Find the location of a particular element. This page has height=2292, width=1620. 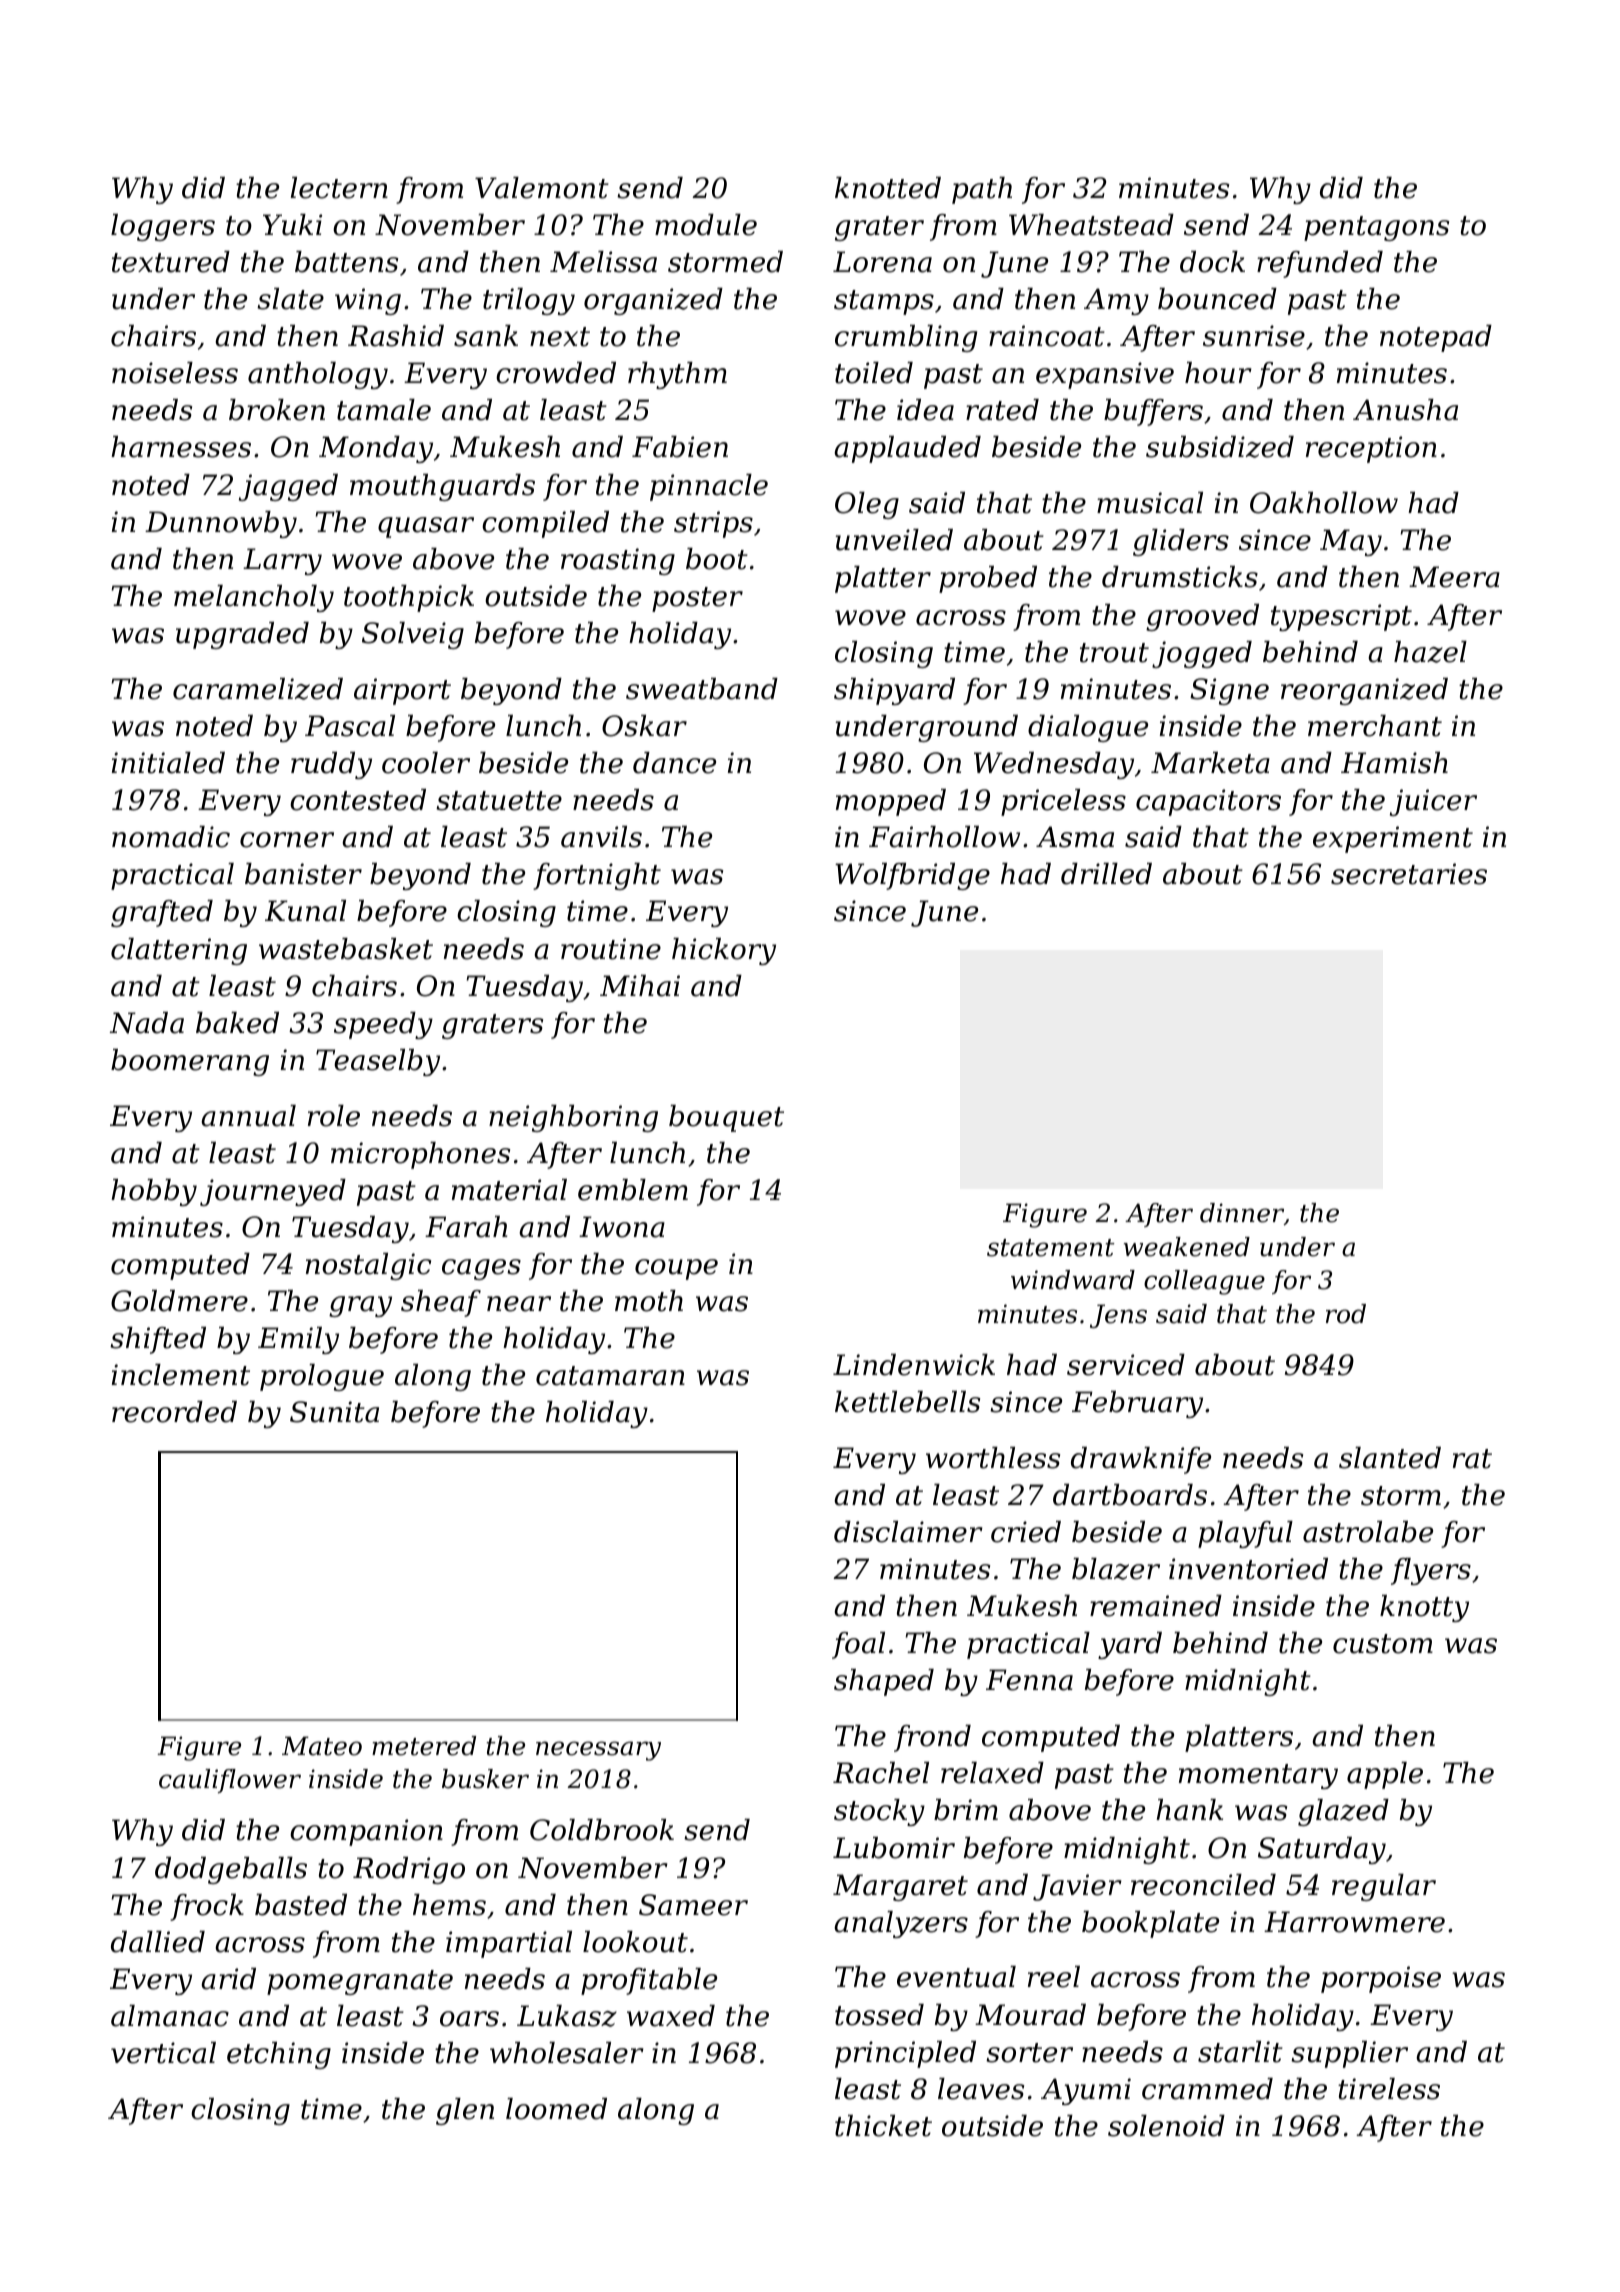

role is located at coordinates (334, 1116).
